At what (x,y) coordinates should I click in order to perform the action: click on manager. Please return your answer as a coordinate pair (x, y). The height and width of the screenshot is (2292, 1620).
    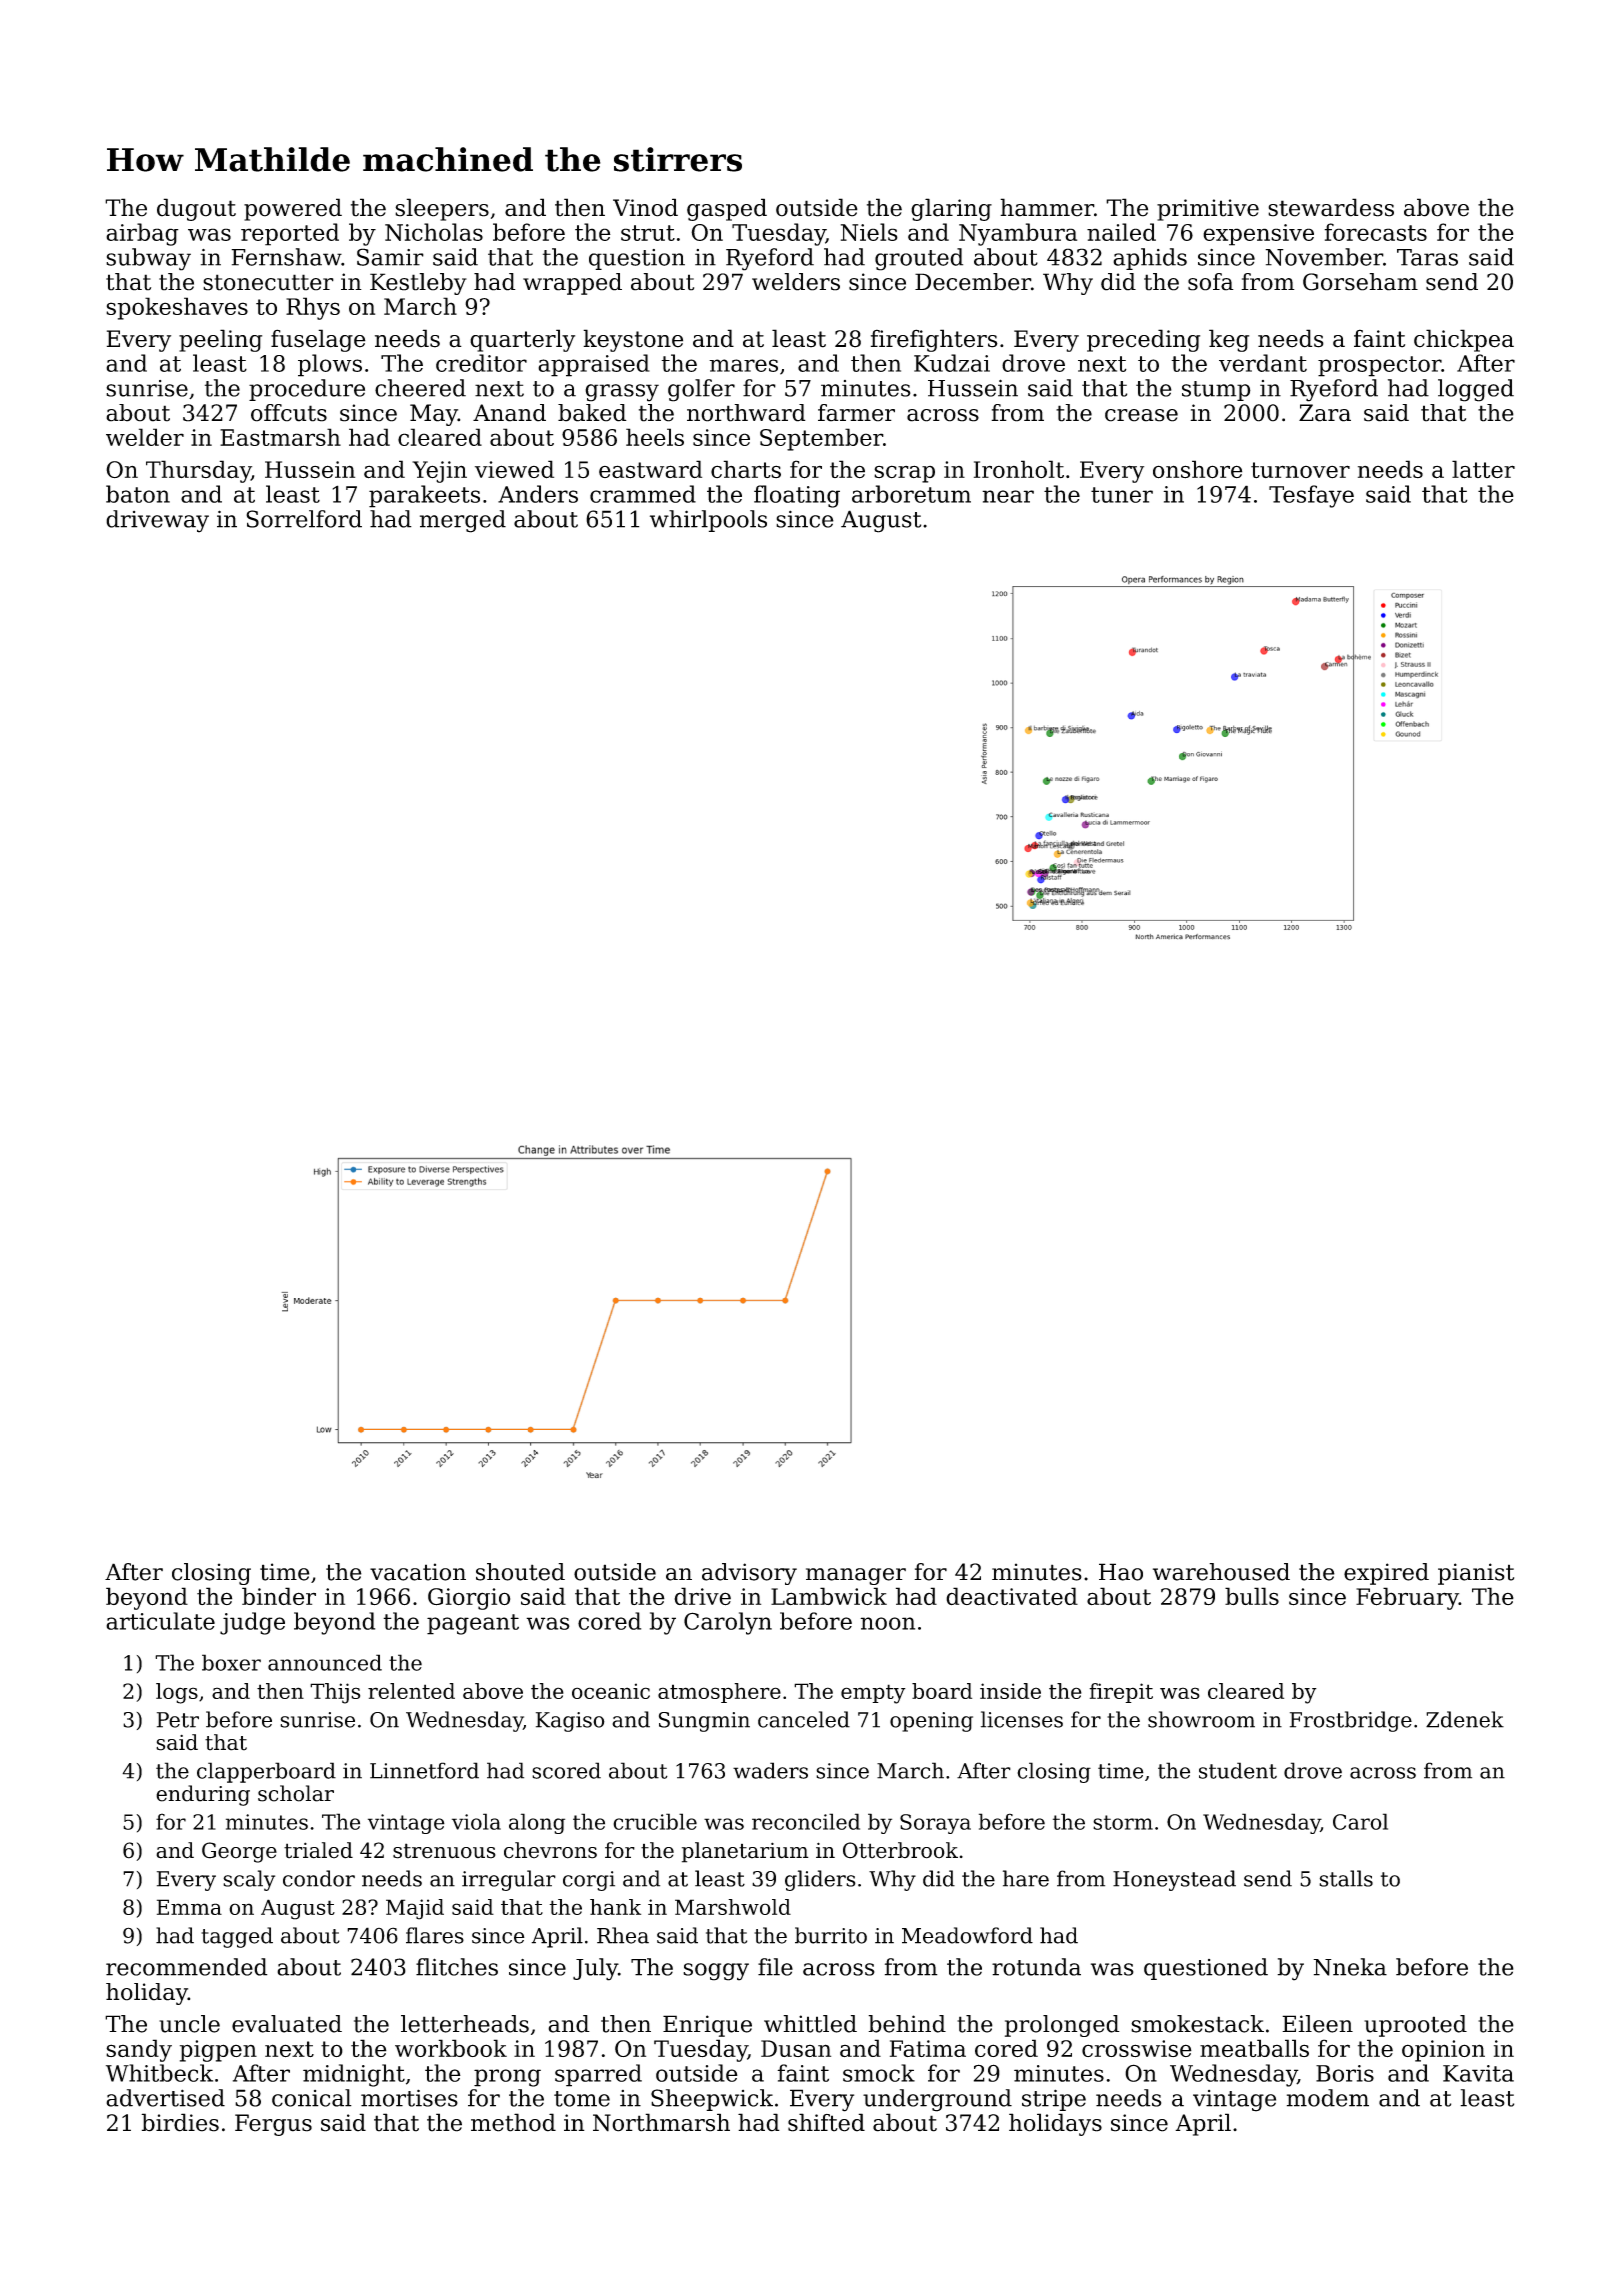
    Looking at the image, I should click on (856, 1576).
